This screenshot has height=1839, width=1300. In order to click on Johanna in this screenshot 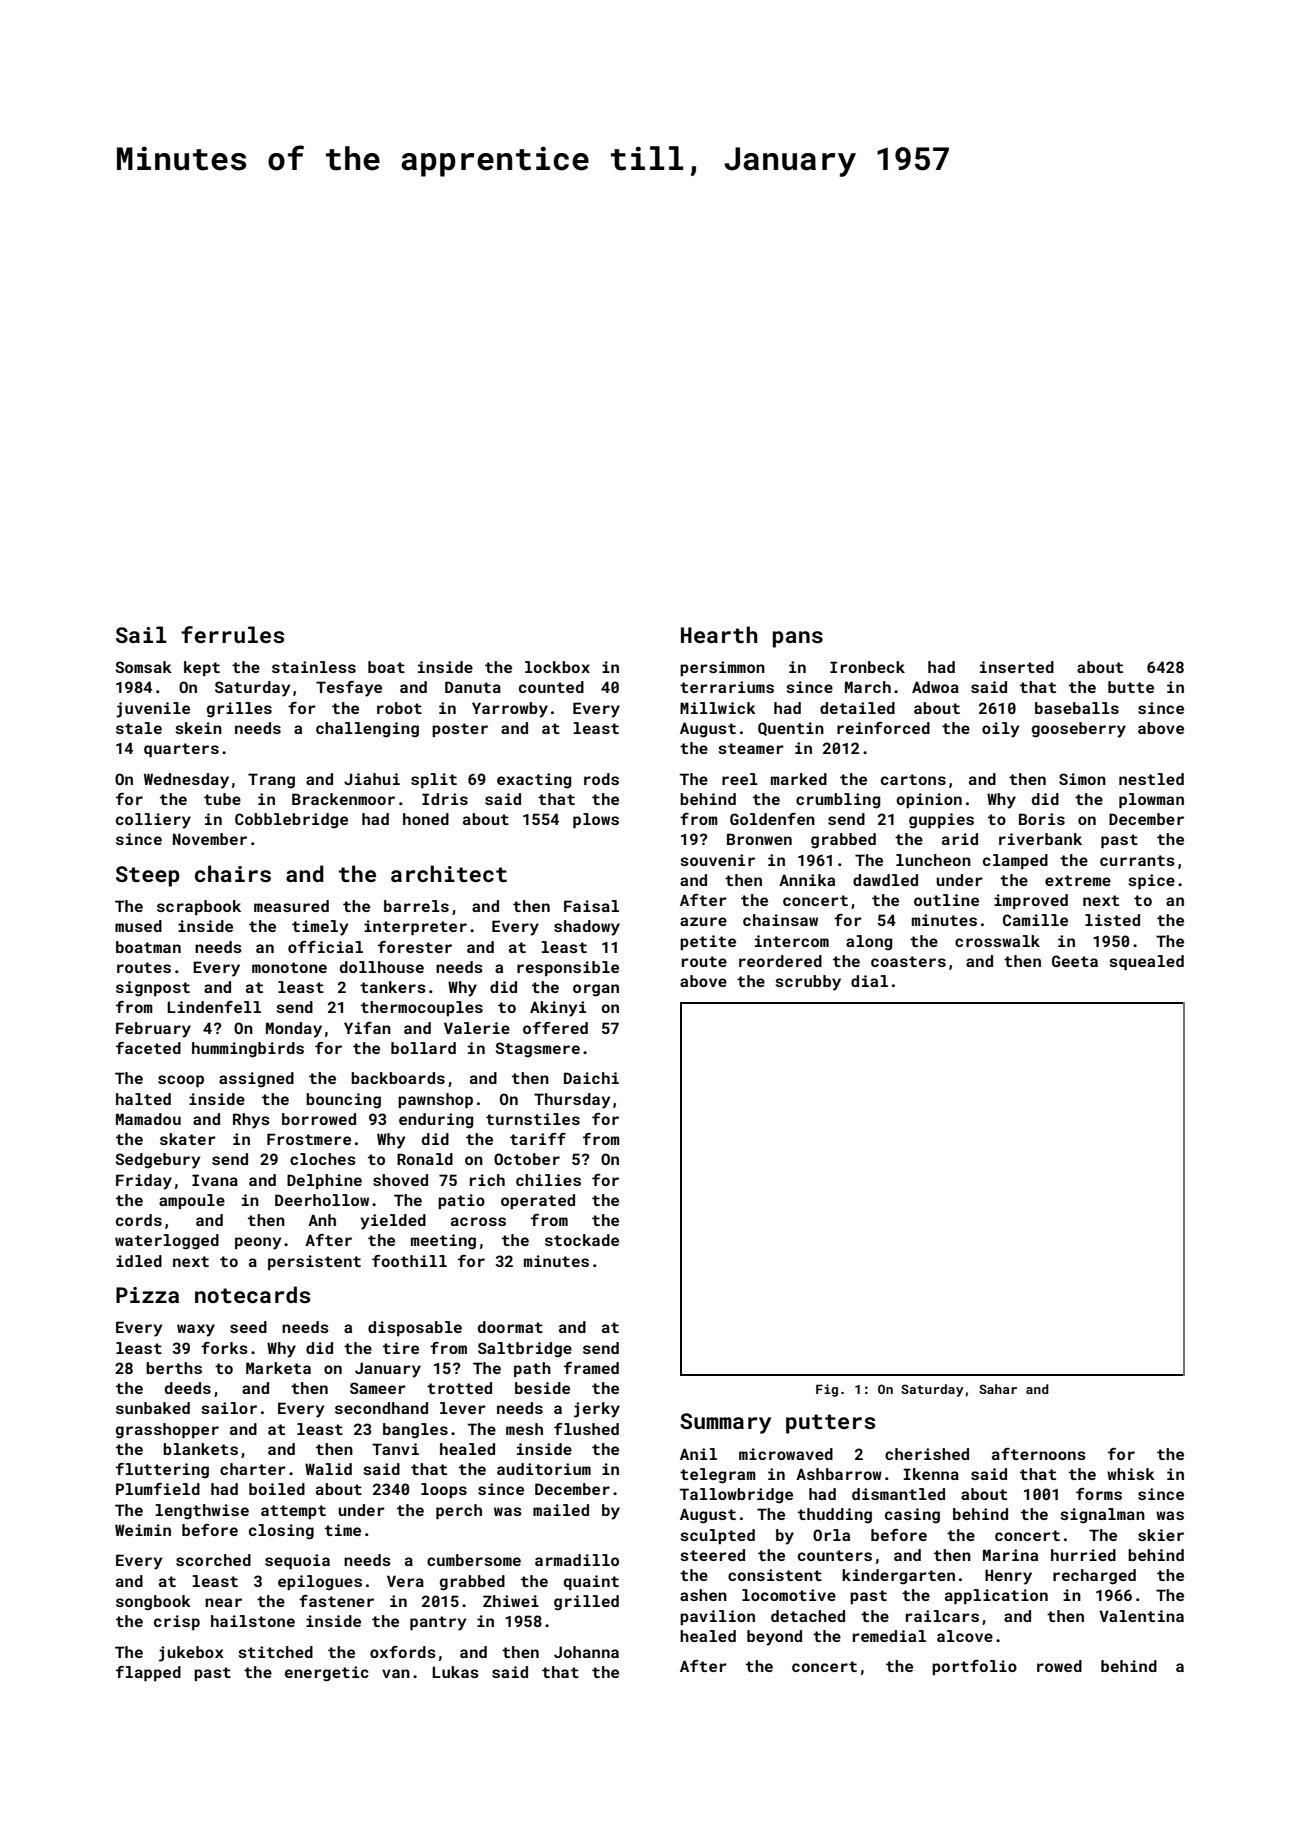, I will do `click(586, 1652)`.
